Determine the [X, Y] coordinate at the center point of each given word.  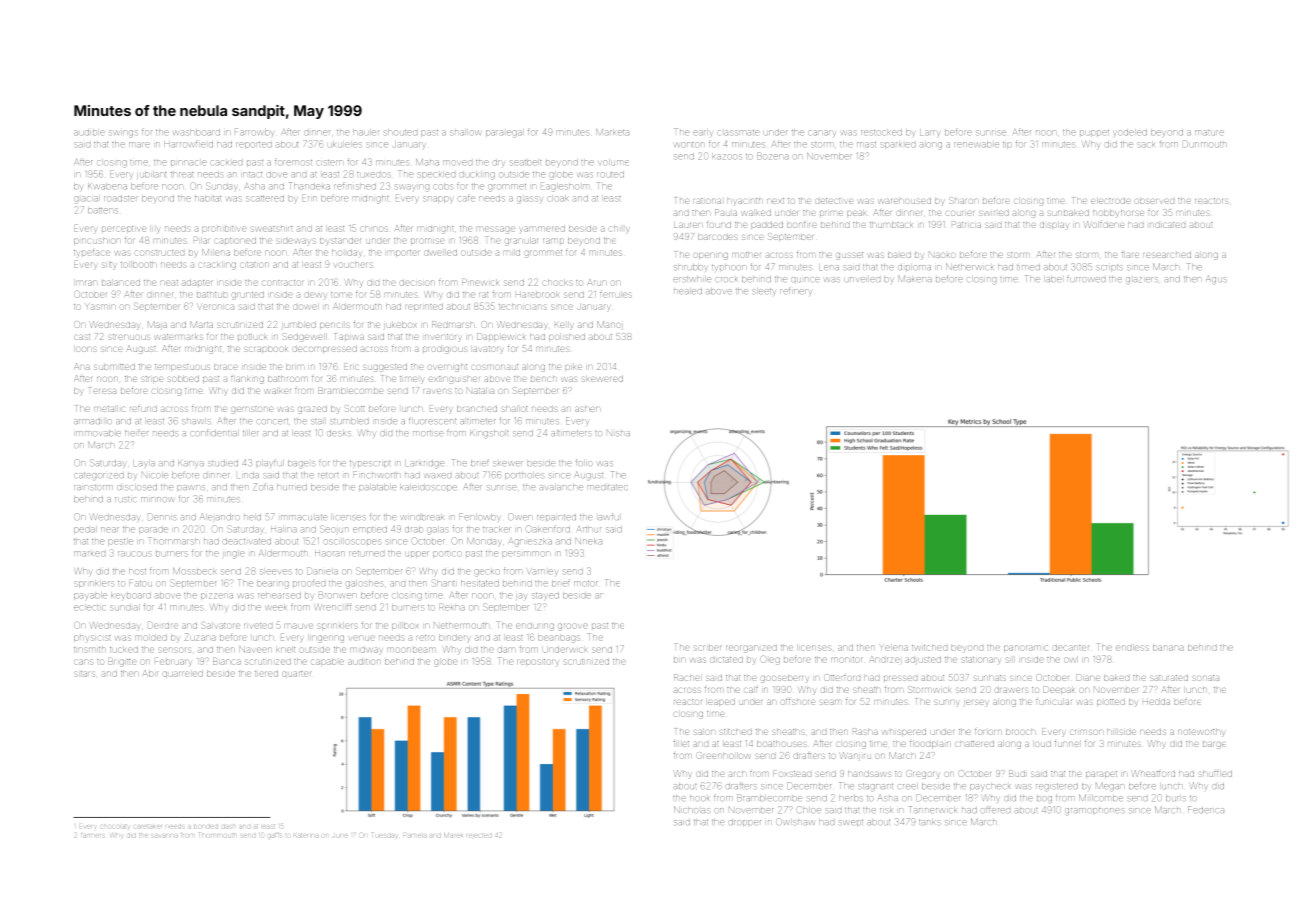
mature [1209, 132]
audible [89, 132]
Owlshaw [795, 821]
